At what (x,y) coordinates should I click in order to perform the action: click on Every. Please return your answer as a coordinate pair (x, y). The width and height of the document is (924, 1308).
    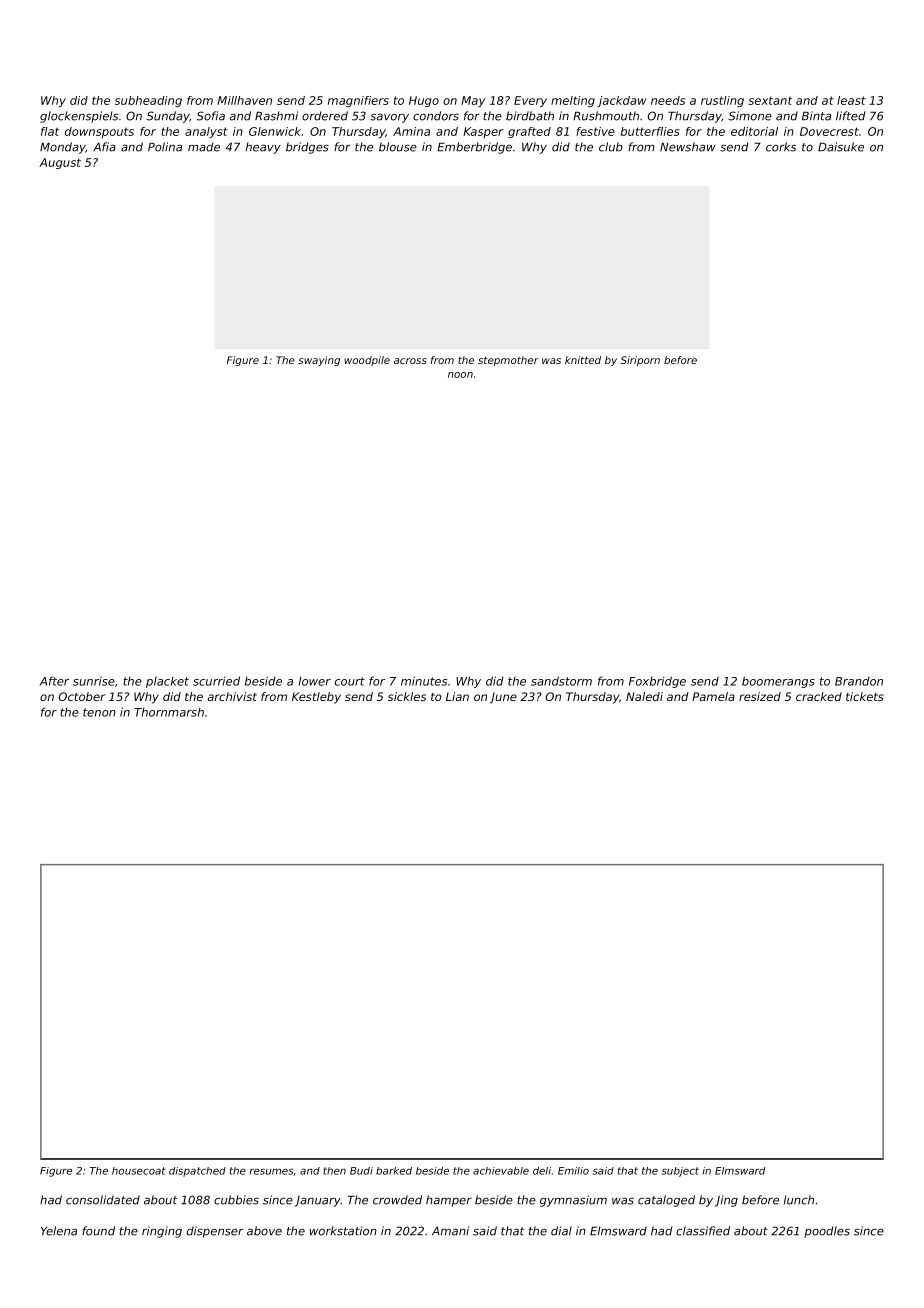
    Looking at the image, I should click on (530, 101).
